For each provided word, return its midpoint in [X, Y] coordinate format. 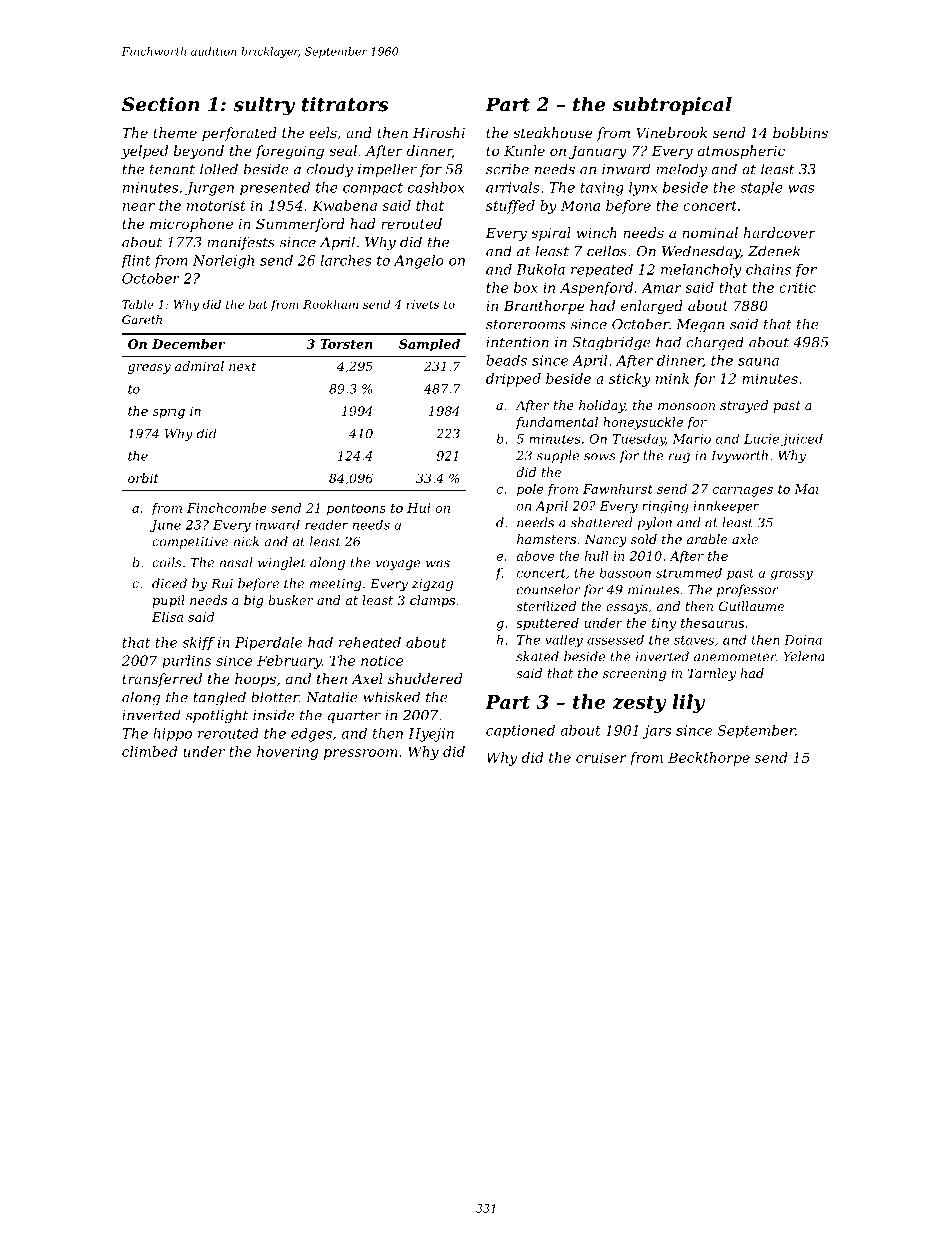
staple [761, 189]
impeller [387, 170]
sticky [630, 380]
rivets [422, 304]
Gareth [142, 319]
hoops [255, 680]
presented [275, 189]
